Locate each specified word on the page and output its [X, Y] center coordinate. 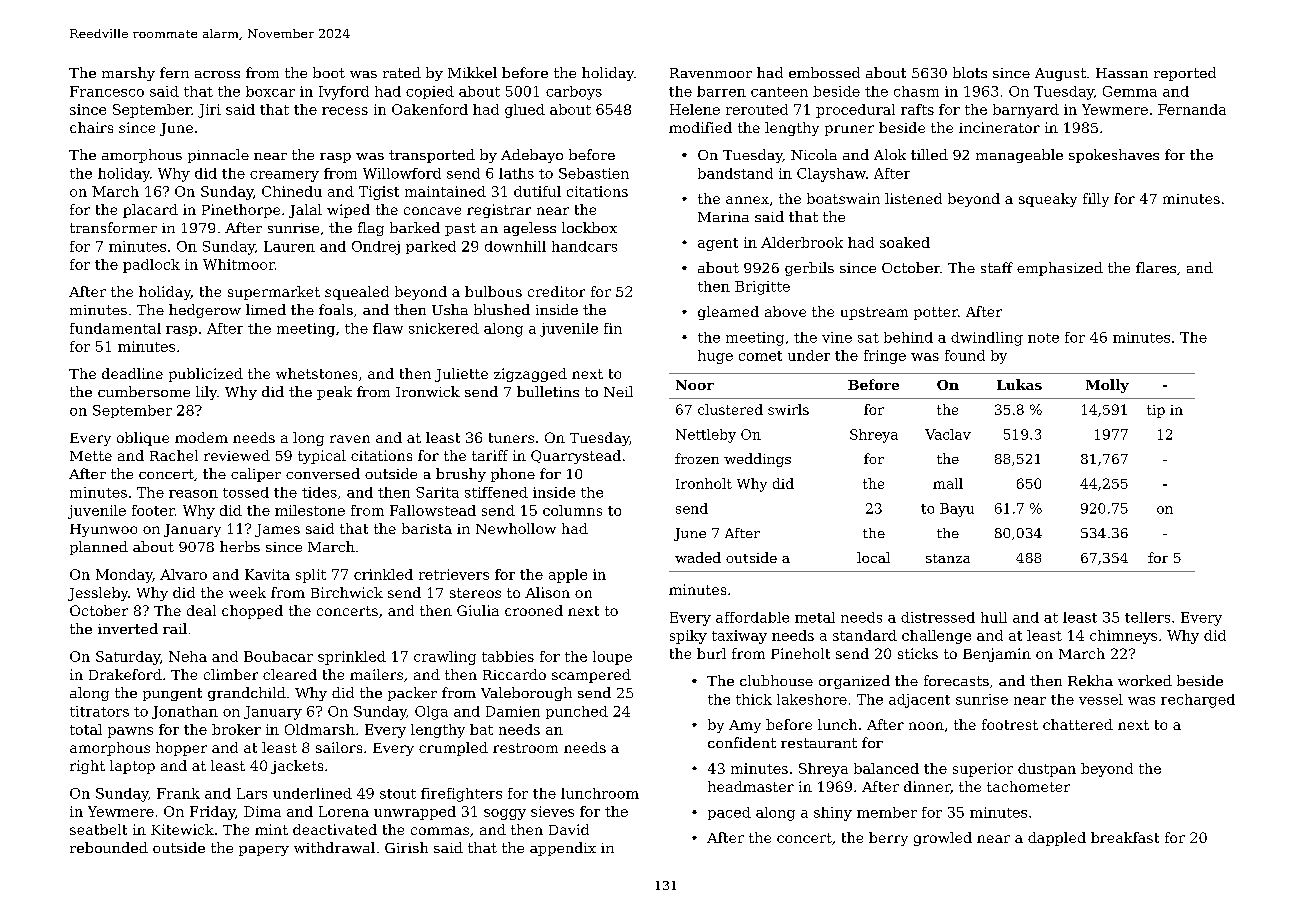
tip [1156, 411]
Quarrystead [576, 457]
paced [729, 813]
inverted [128, 628]
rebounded [109, 847]
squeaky [1048, 200]
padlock [151, 266]
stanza [948, 558]
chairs [91, 127]
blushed [502, 309]
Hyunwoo [103, 530]
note [1043, 338]
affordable [752, 617]
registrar [499, 211]
